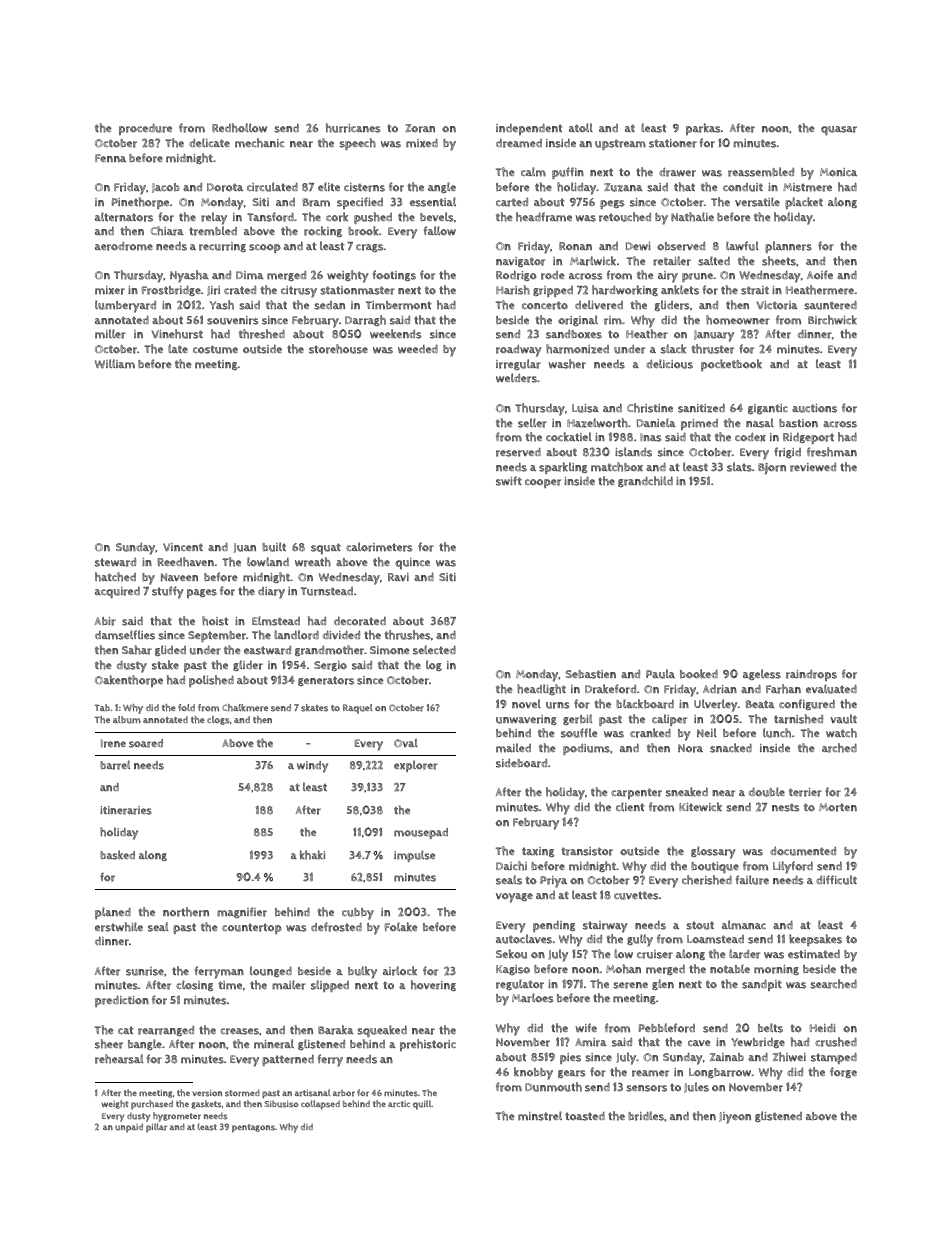  Describe the element at coordinates (567, 364) in the image. I see `washer` at that location.
